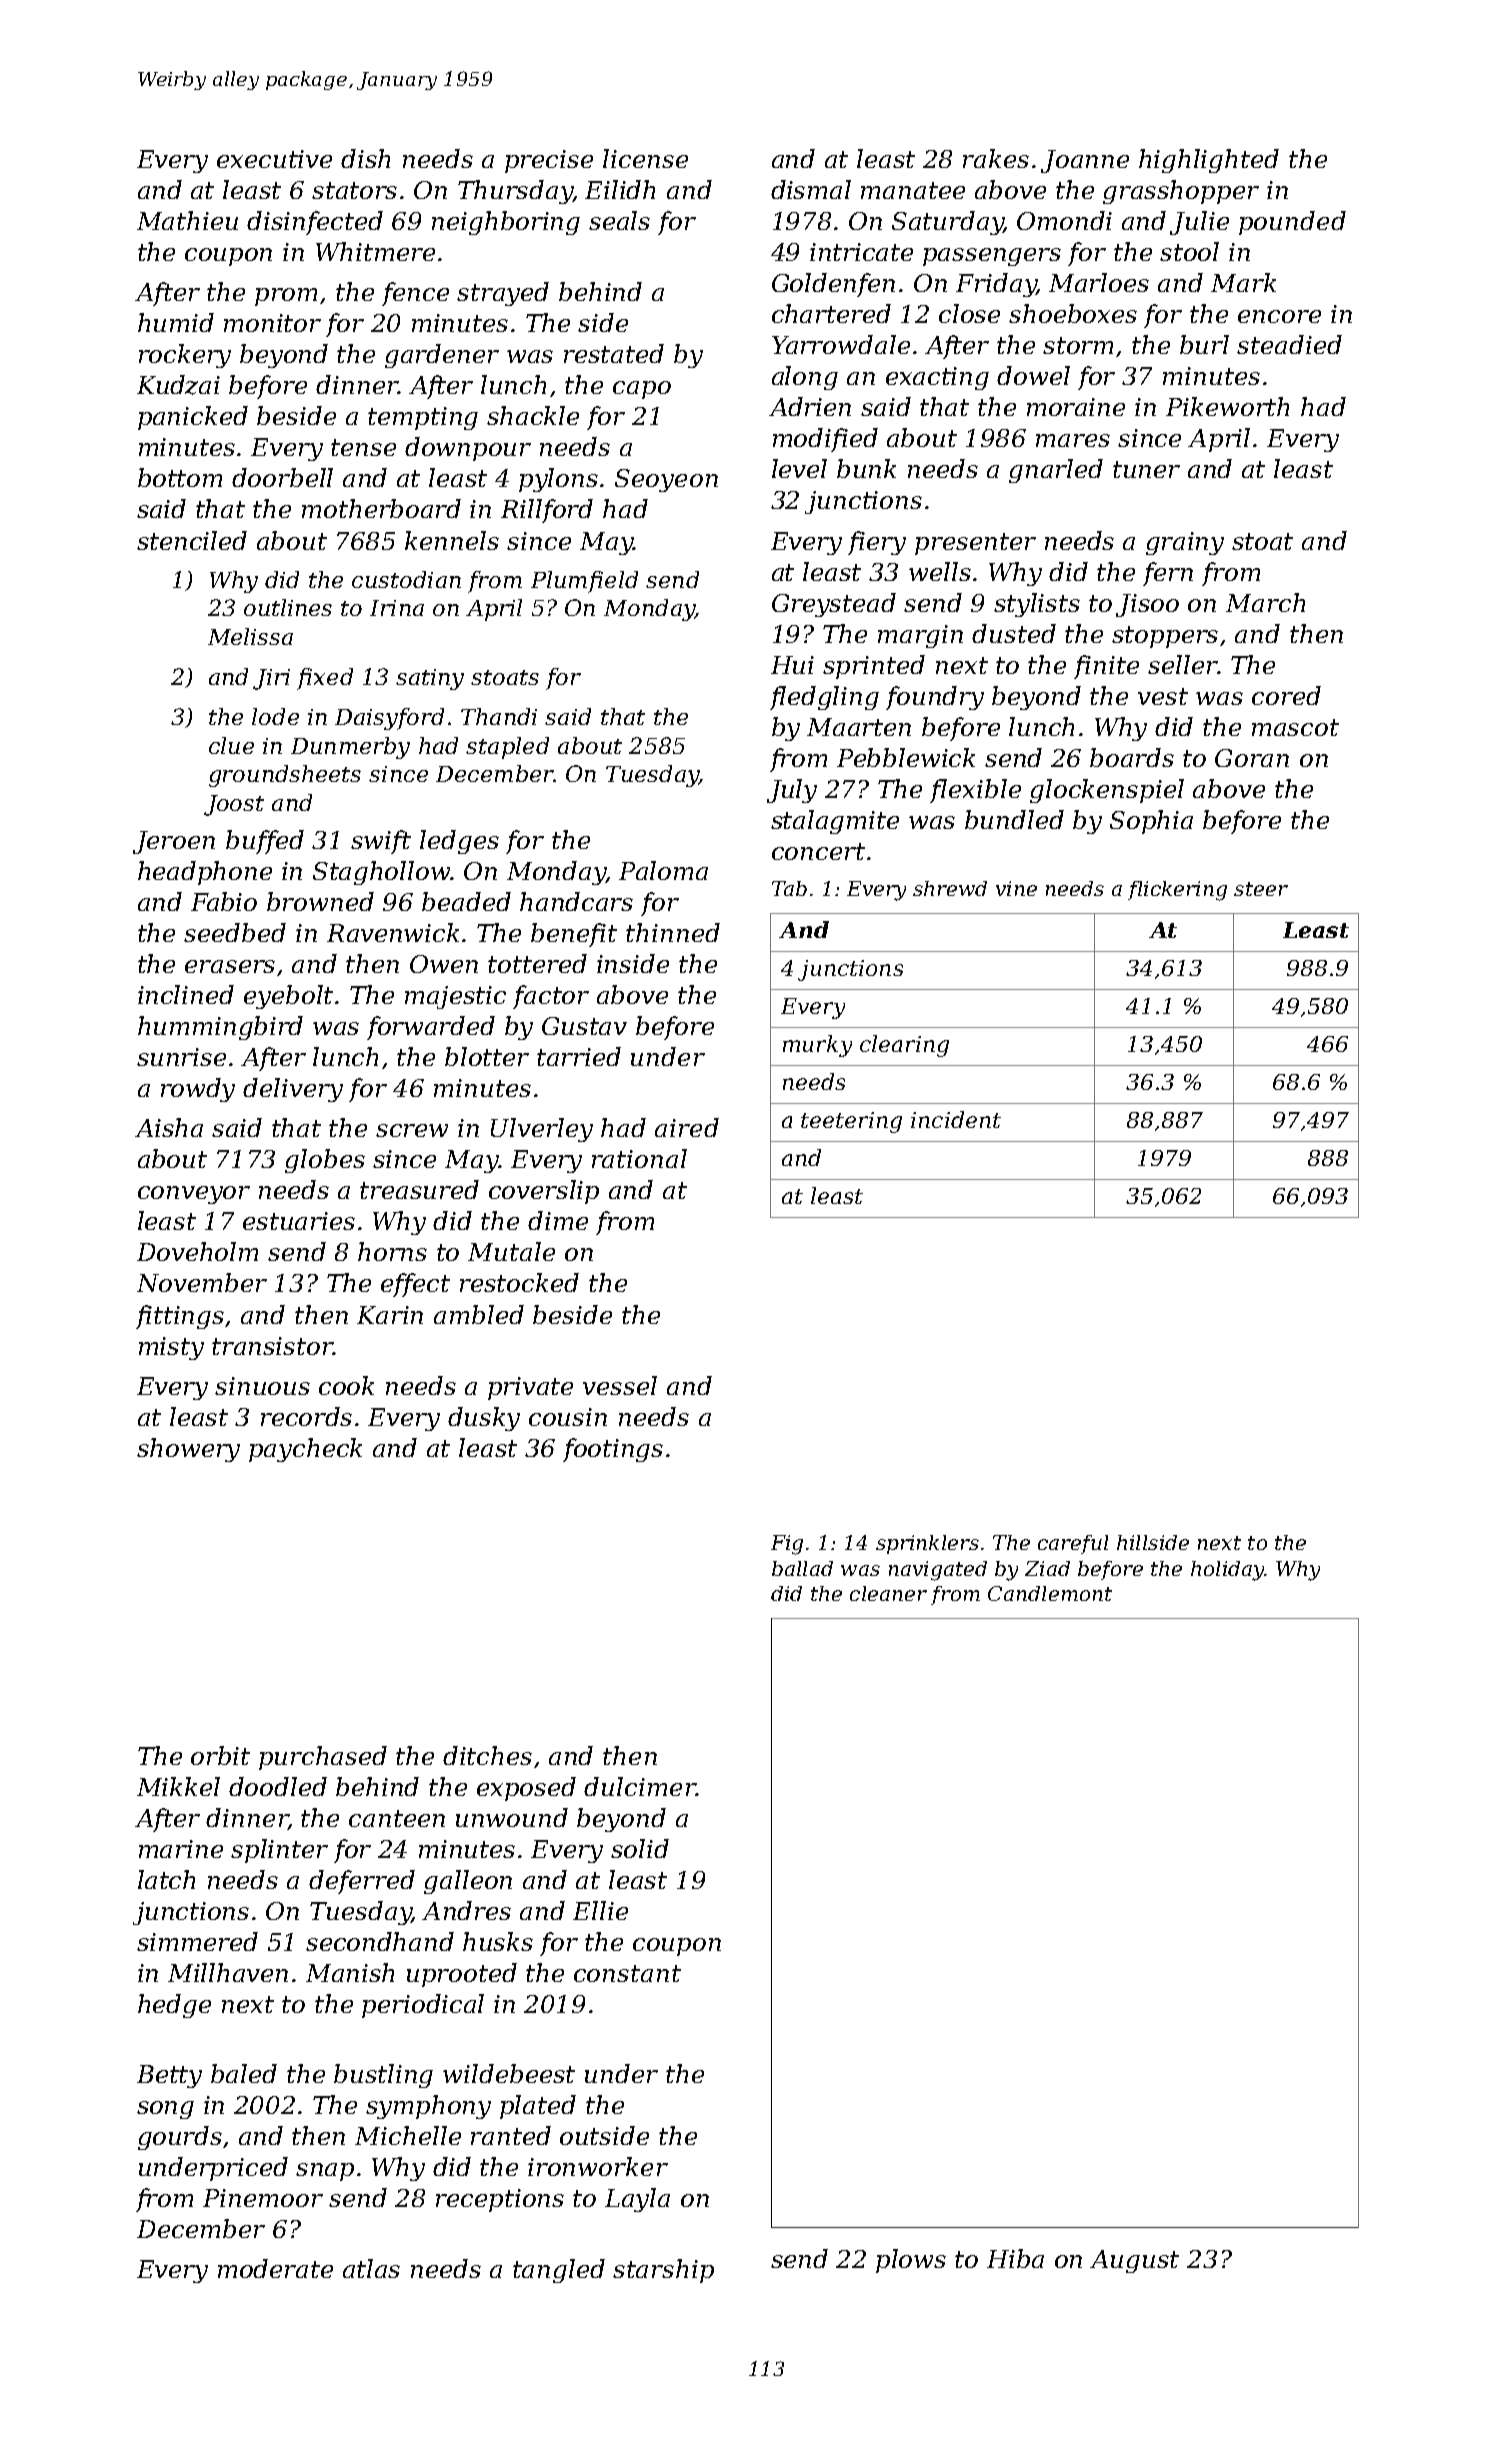 The image size is (1496, 2464). What do you see at coordinates (1227, 1571) in the document?
I see `holiday` at bounding box center [1227, 1571].
